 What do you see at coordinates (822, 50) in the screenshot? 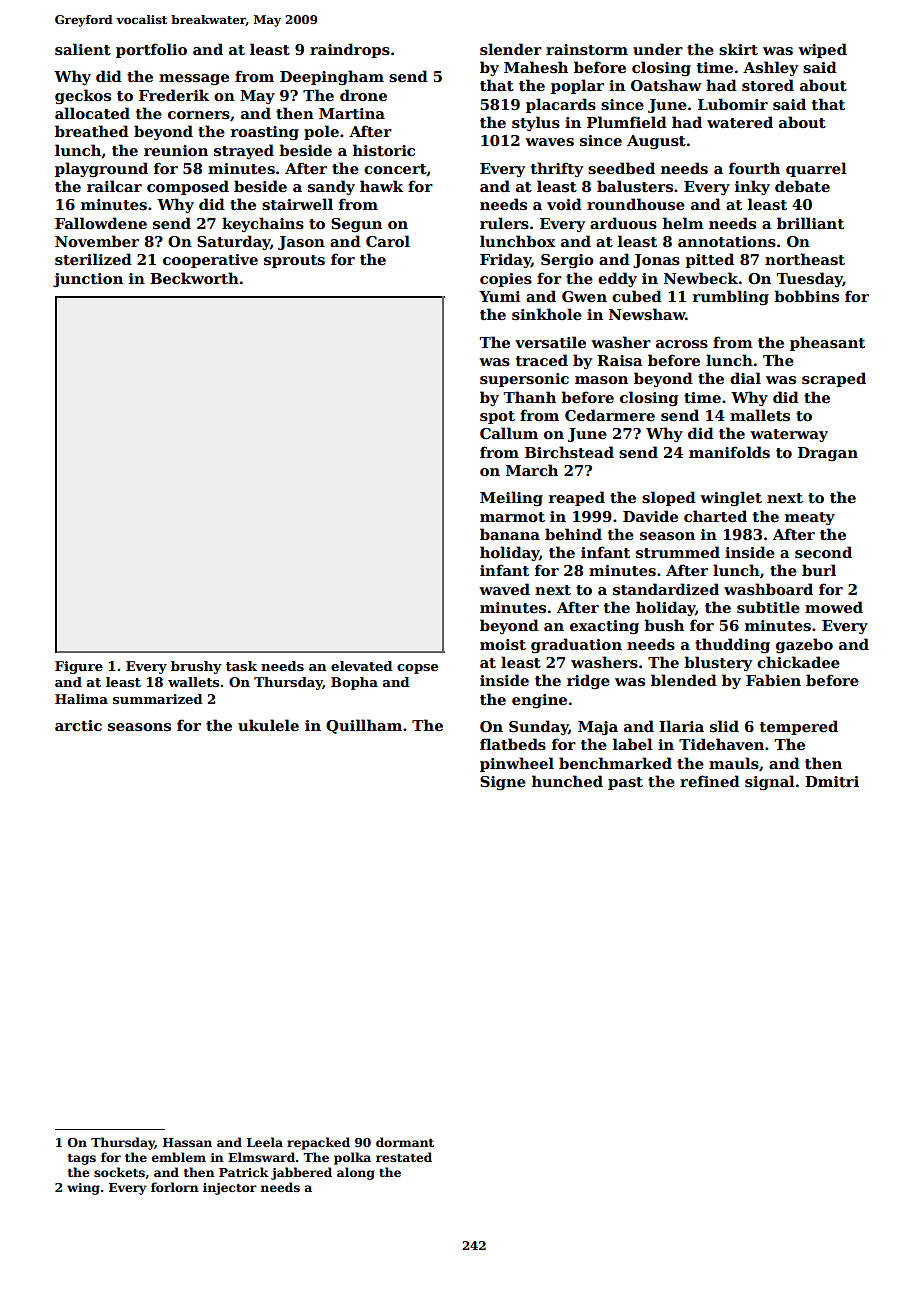
I see `wiped` at bounding box center [822, 50].
